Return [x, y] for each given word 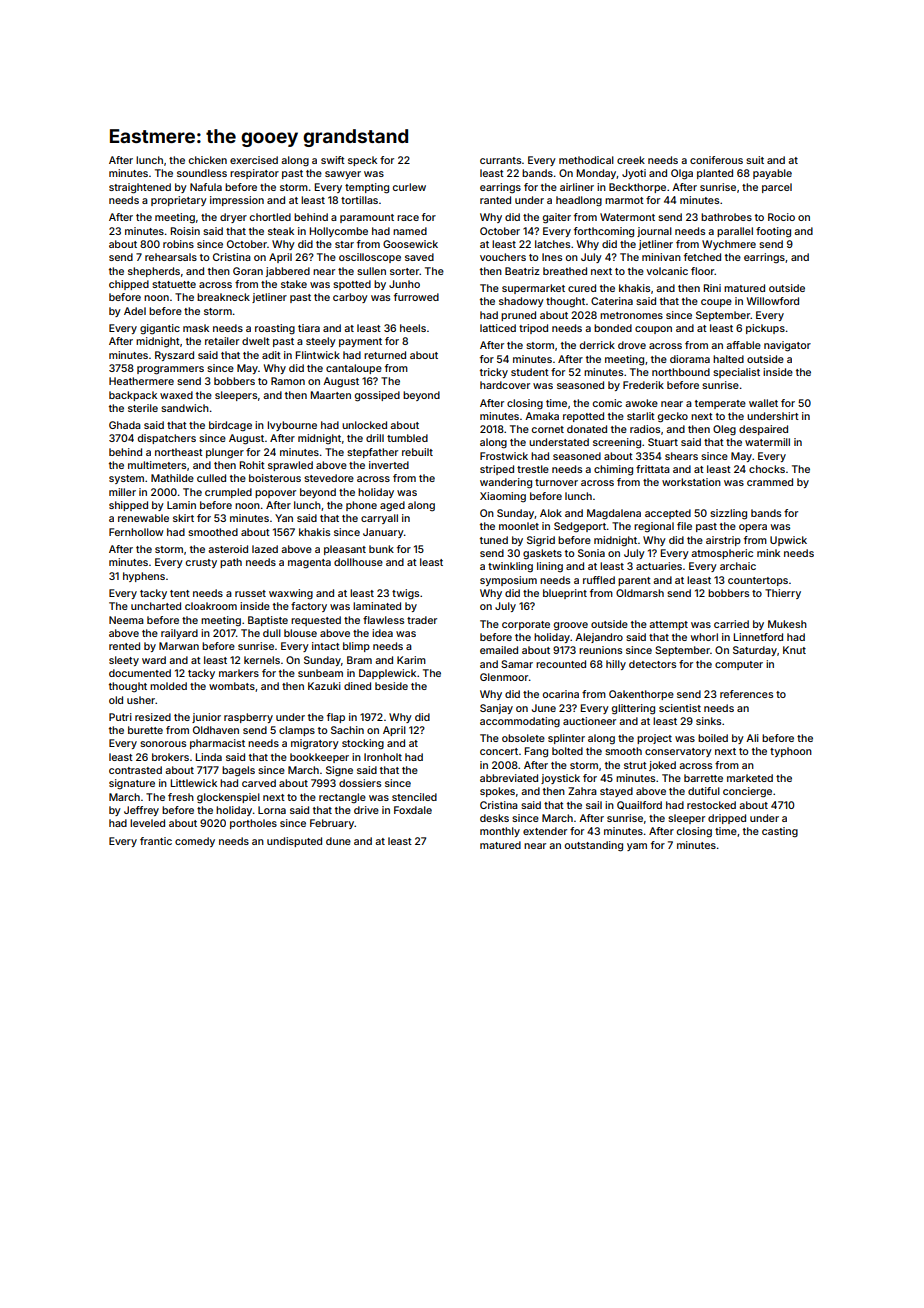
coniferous [716, 160]
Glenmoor [504, 677]
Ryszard [174, 356]
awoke [641, 403]
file [684, 526]
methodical [586, 160]
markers [239, 673]
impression [237, 201]
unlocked [364, 425]
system [126, 479]
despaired [763, 430]
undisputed [294, 842]
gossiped [377, 396]
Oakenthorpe [641, 695]
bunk [381, 549]
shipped [128, 506]
